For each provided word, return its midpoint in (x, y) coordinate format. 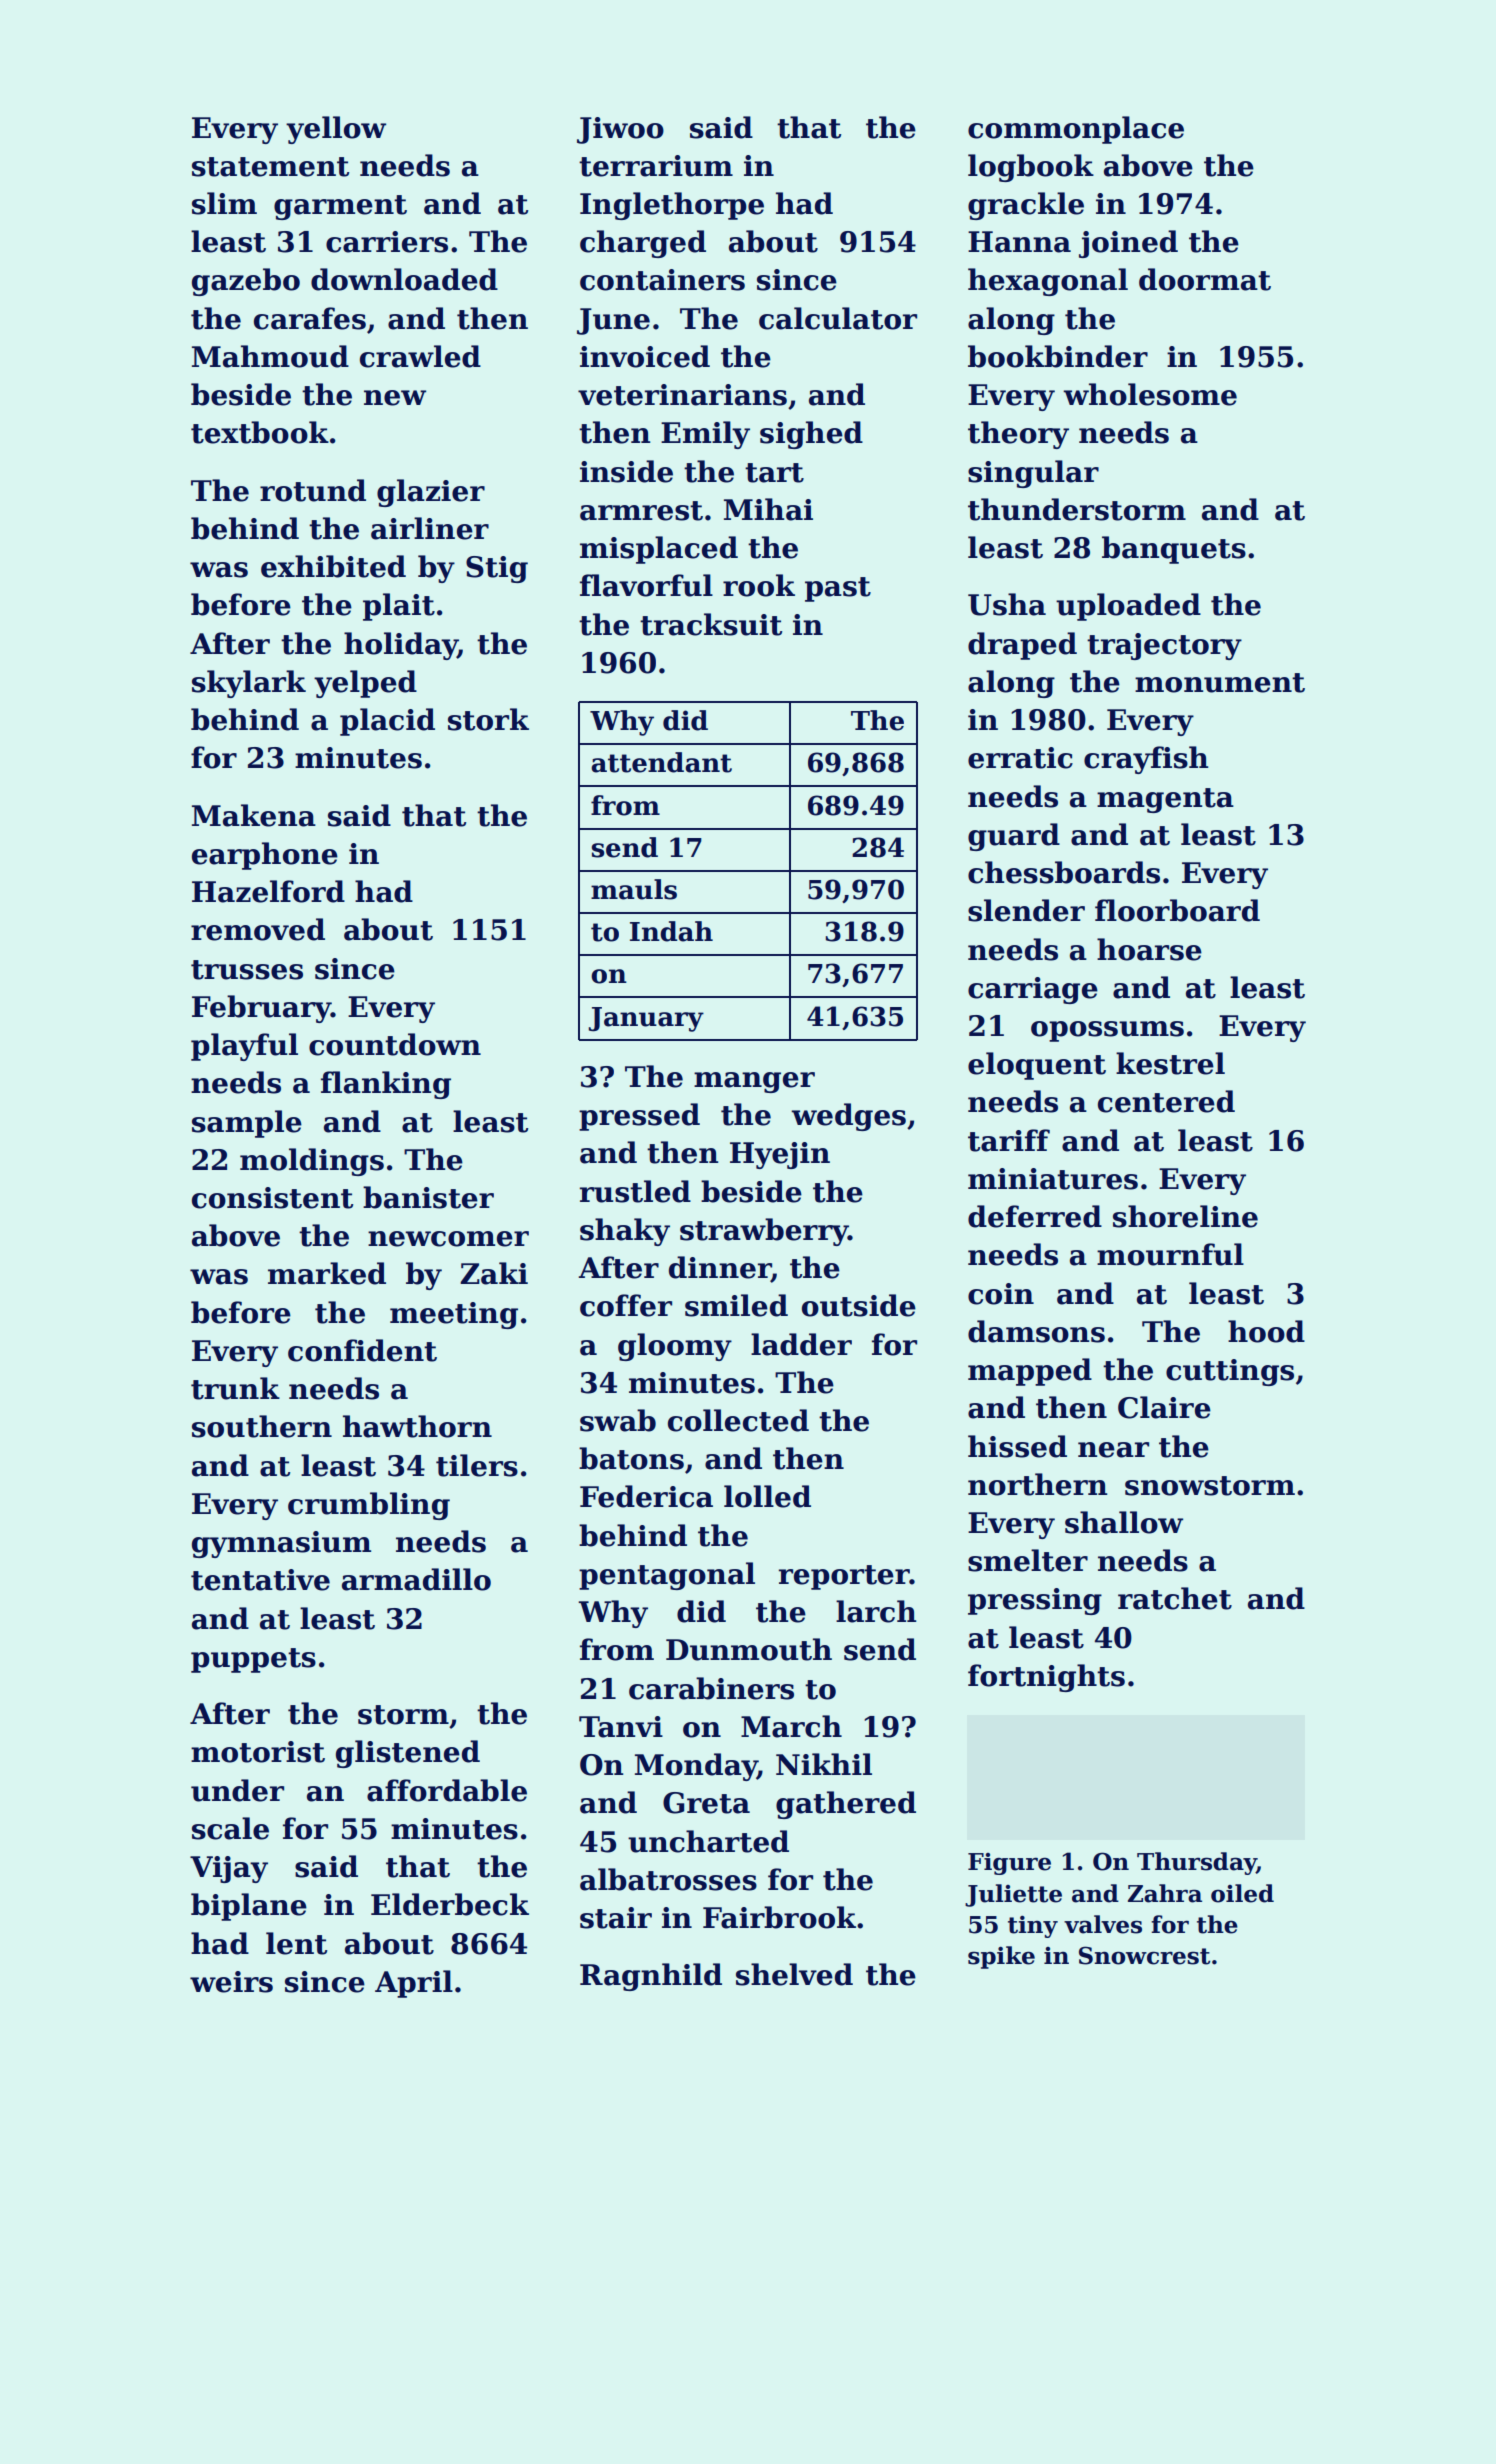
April (414, 1984)
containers (662, 280)
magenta (1165, 800)
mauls (634, 889)
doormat (1205, 279)
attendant (661, 762)
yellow (336, 130)
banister (428, 1197)
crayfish (1146, 760)
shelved (794, 1974)
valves (1103, 1924)
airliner (430, 528)
